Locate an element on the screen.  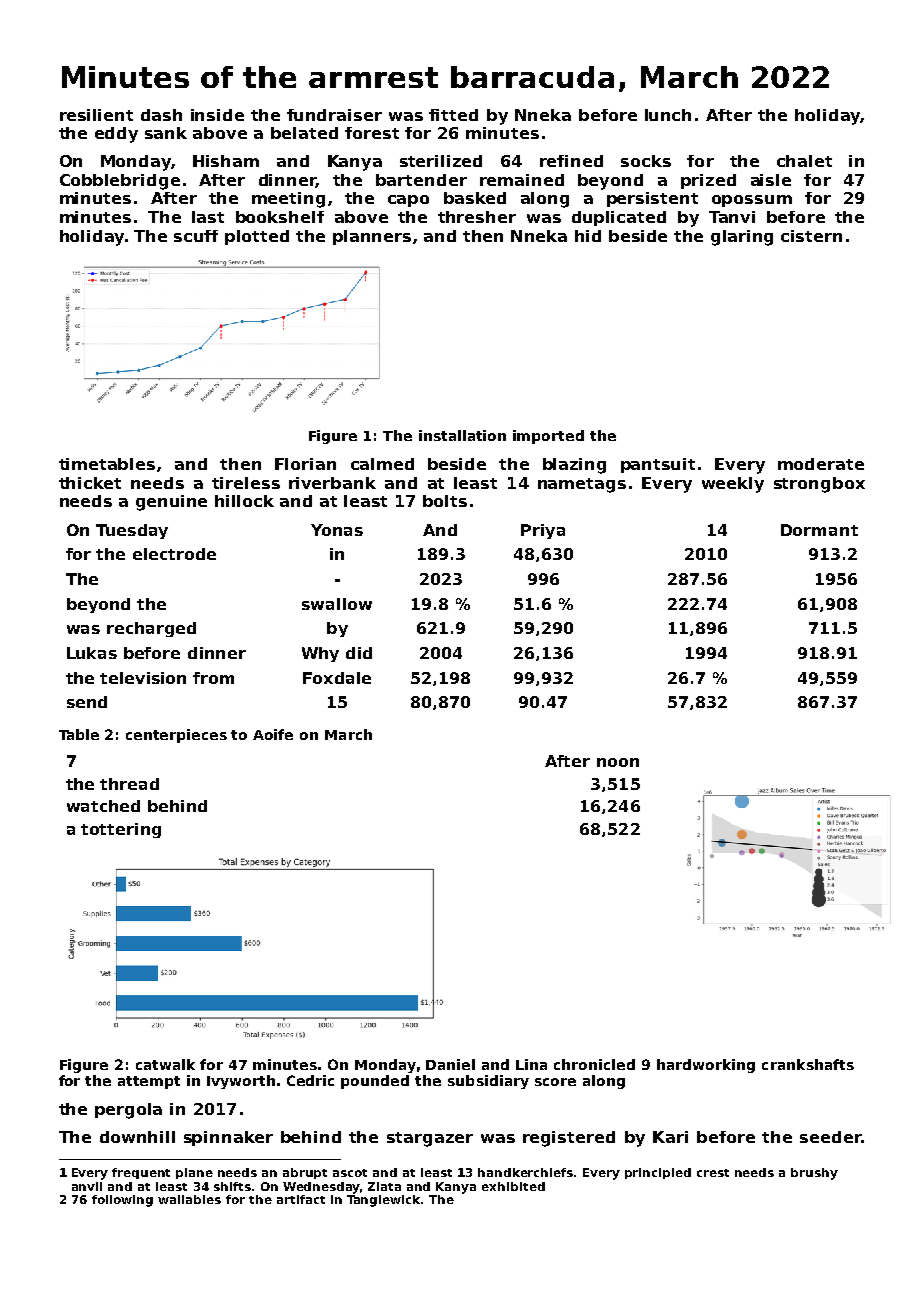
recharged is located at coordinates (151, 629).
